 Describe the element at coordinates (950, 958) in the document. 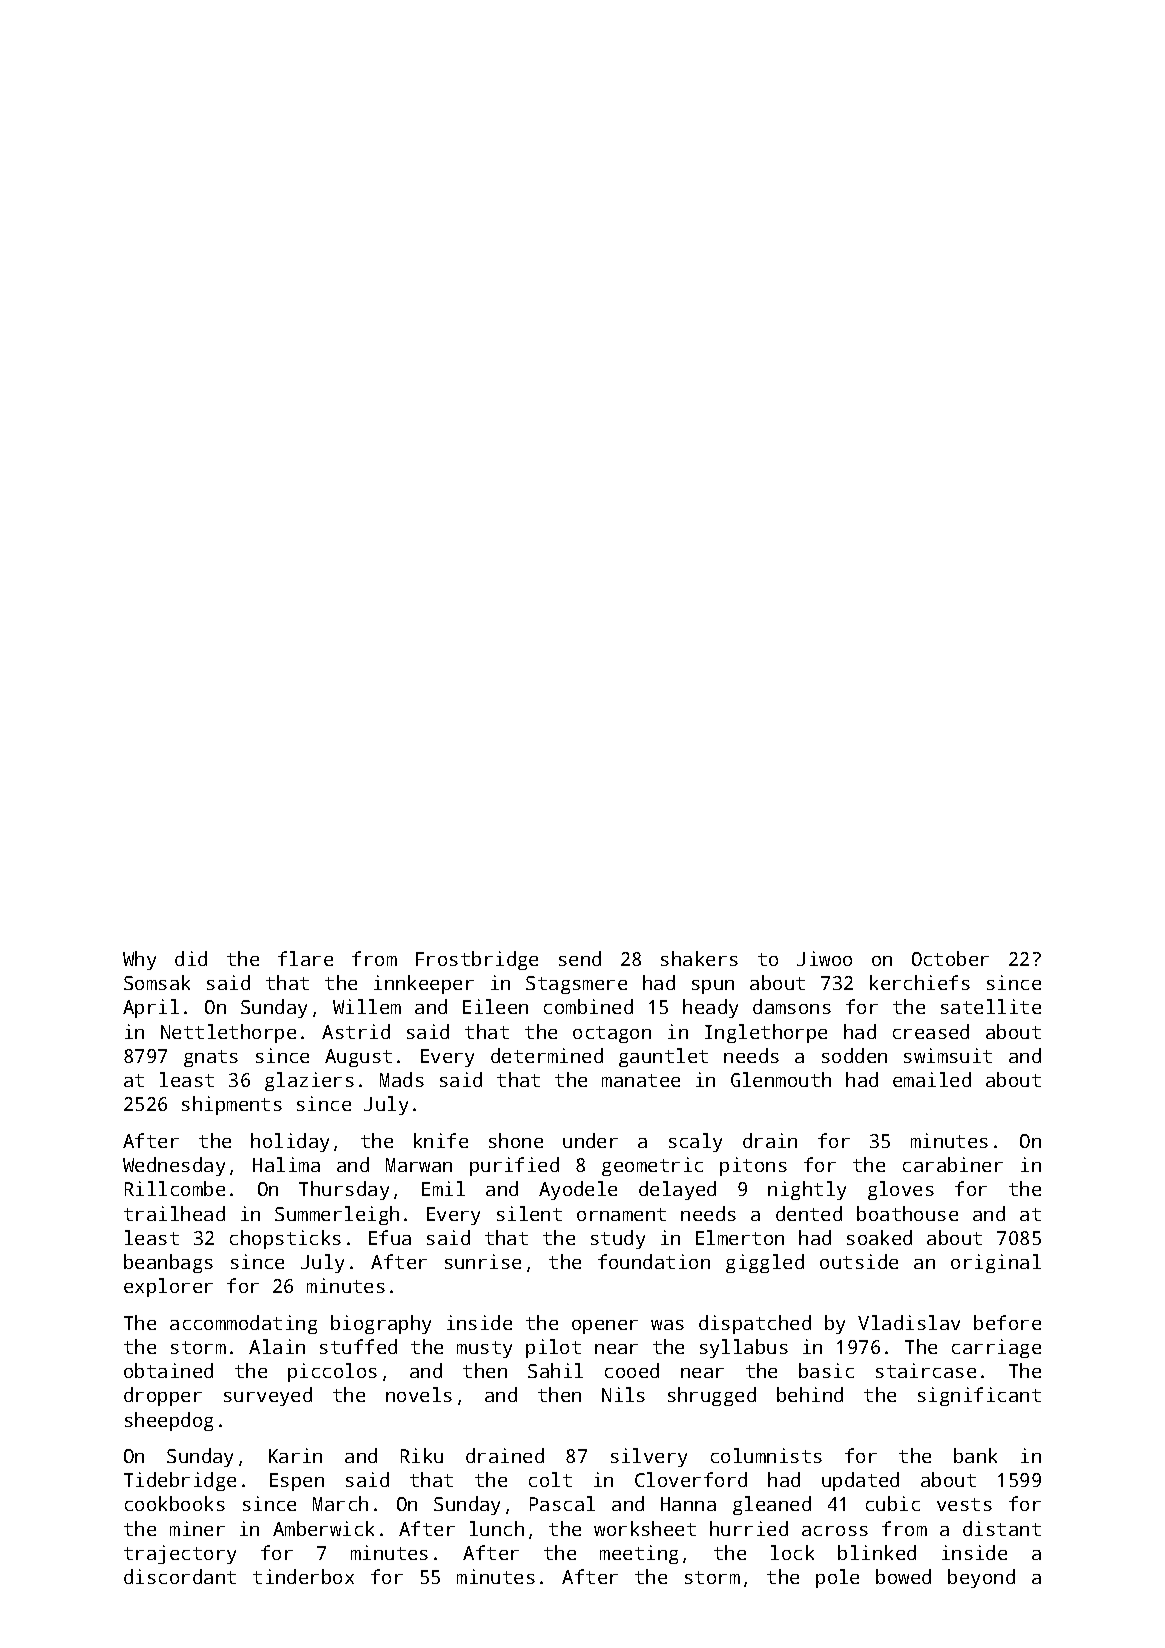

I see `October` at that location.
